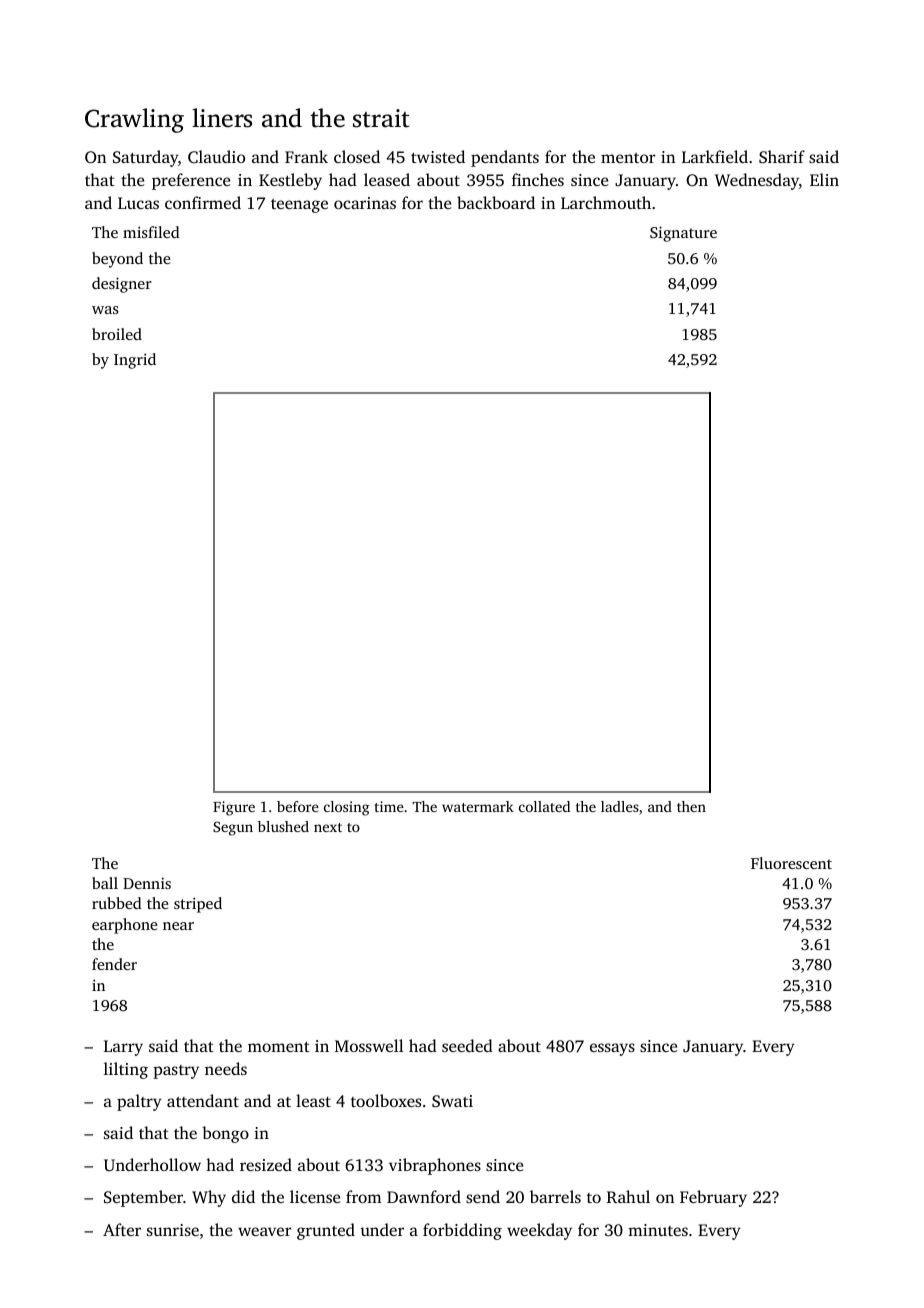  I want to click on ocarinas, so click(365, 203).
